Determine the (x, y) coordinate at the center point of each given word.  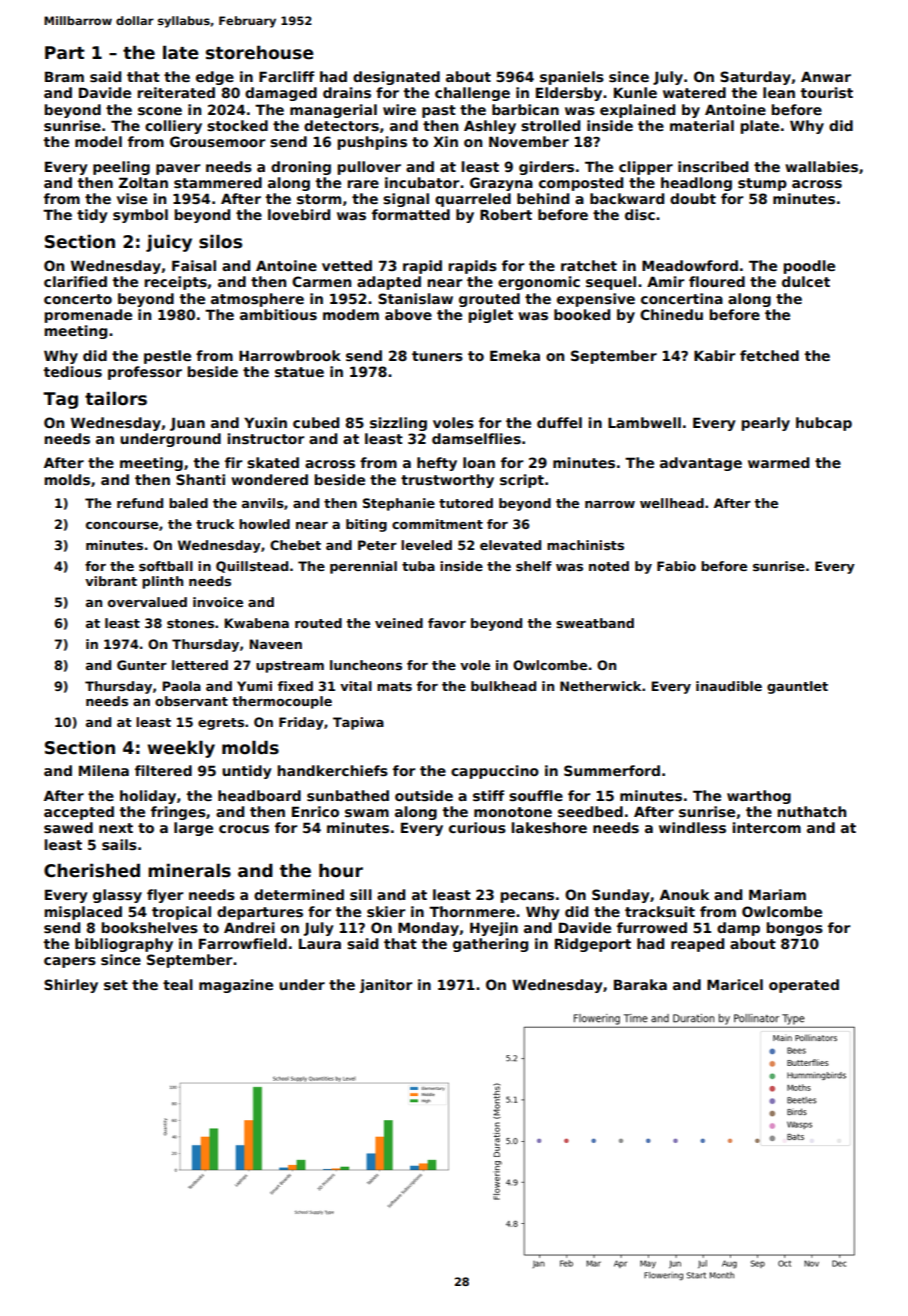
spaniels (572, 78)
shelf (534, 566)
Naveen (275, 644)
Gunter (142, 665)
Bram (64, 76)
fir (233, 462)
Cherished (92, 870)
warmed (778, 462)
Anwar (826, 76)
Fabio (676, 566)
